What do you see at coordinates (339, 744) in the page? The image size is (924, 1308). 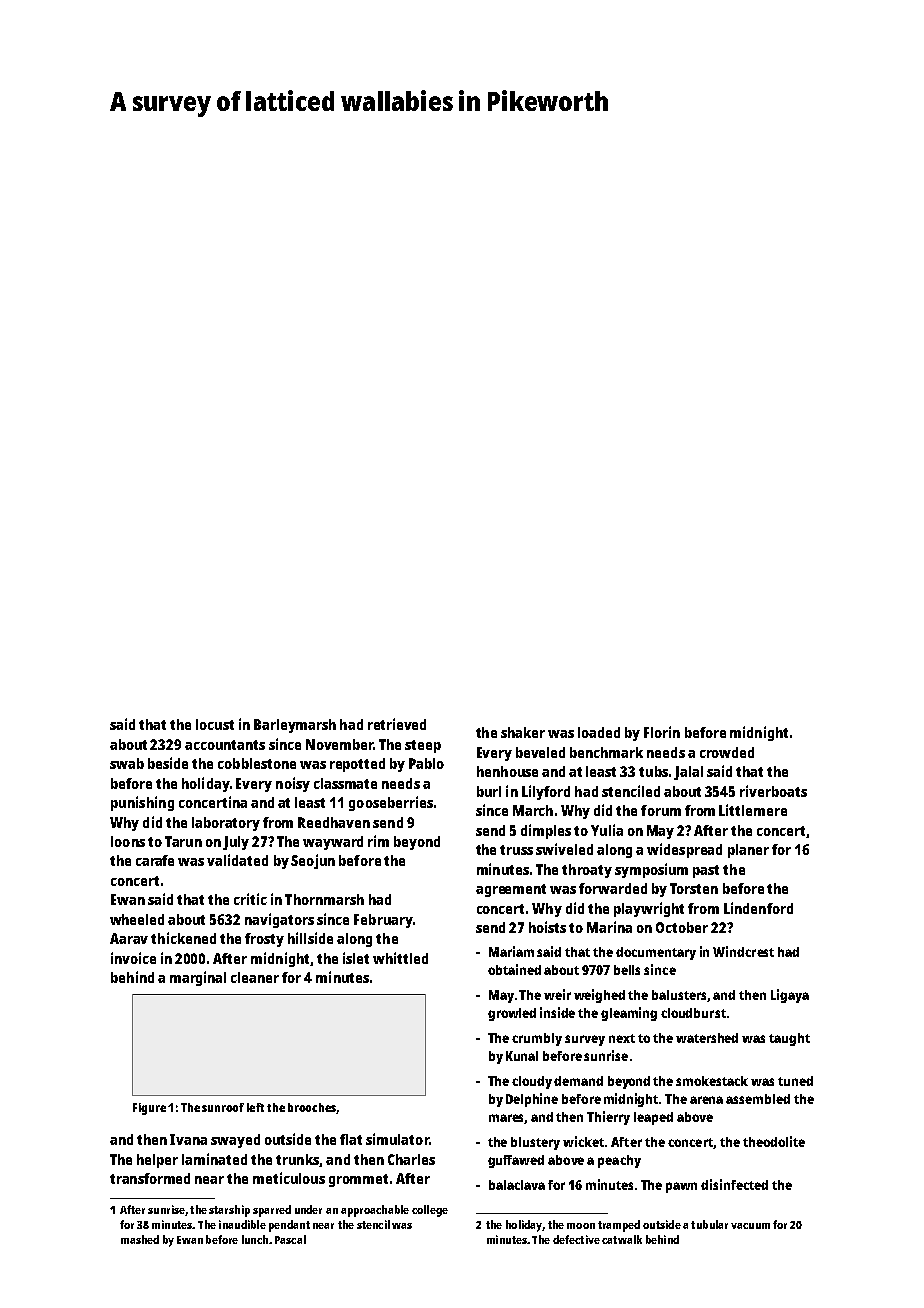 I see `November` at bounding box center [339, 744].
